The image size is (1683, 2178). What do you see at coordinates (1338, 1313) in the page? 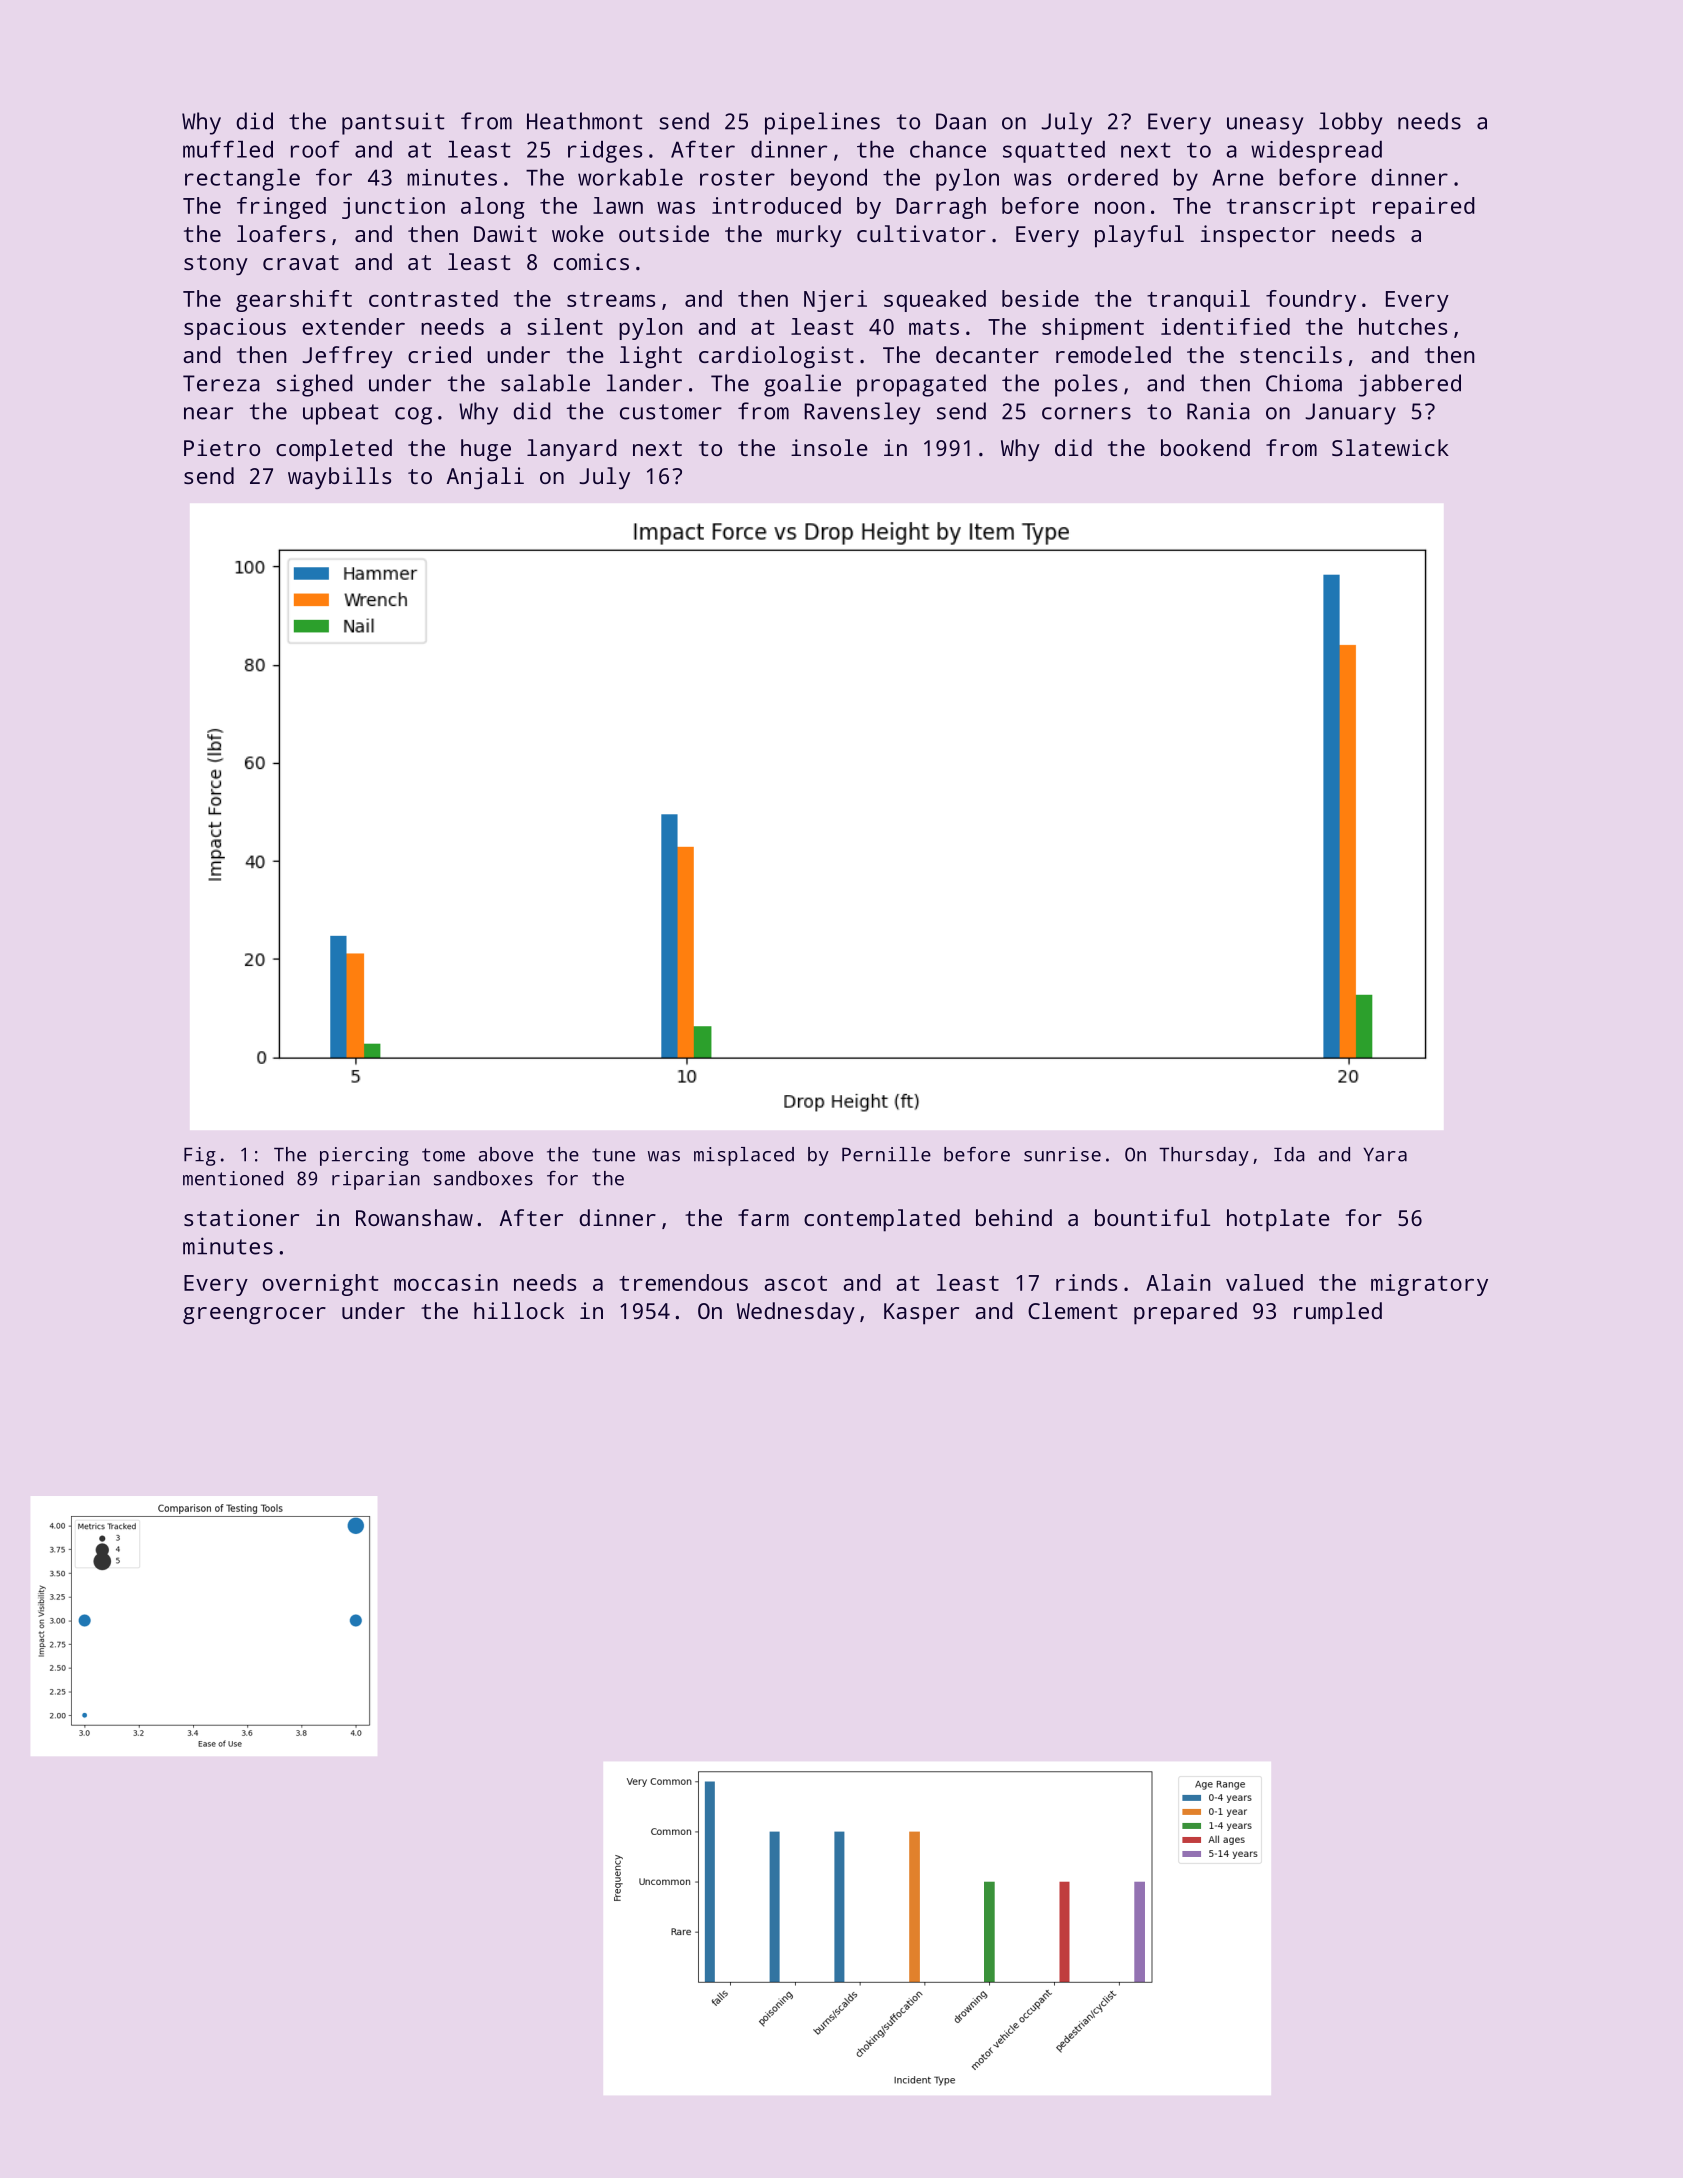
I see `rumpled` at bounding box center [1338, 1313].
